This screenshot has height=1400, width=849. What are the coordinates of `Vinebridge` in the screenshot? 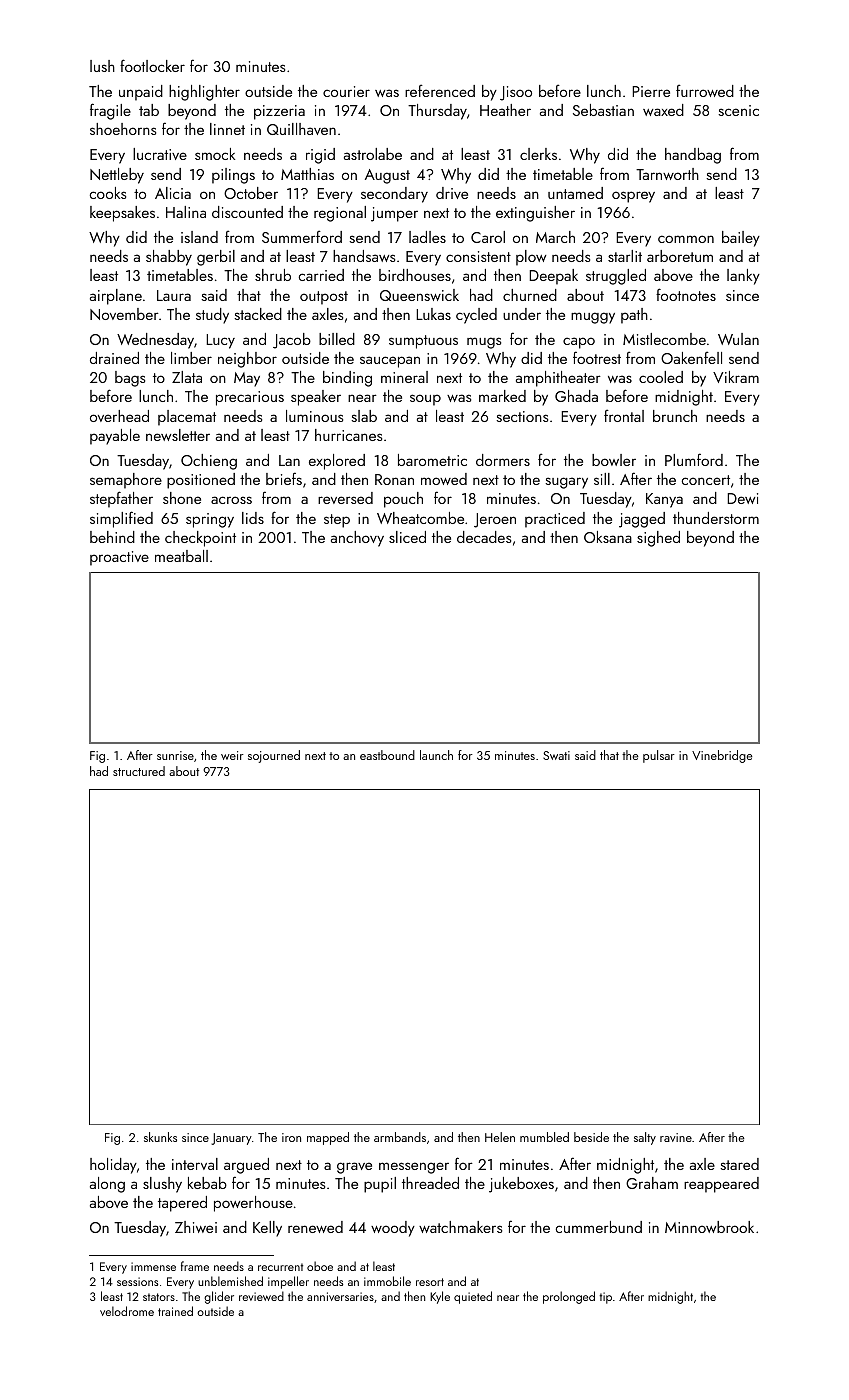 It's located at (722, 756).
